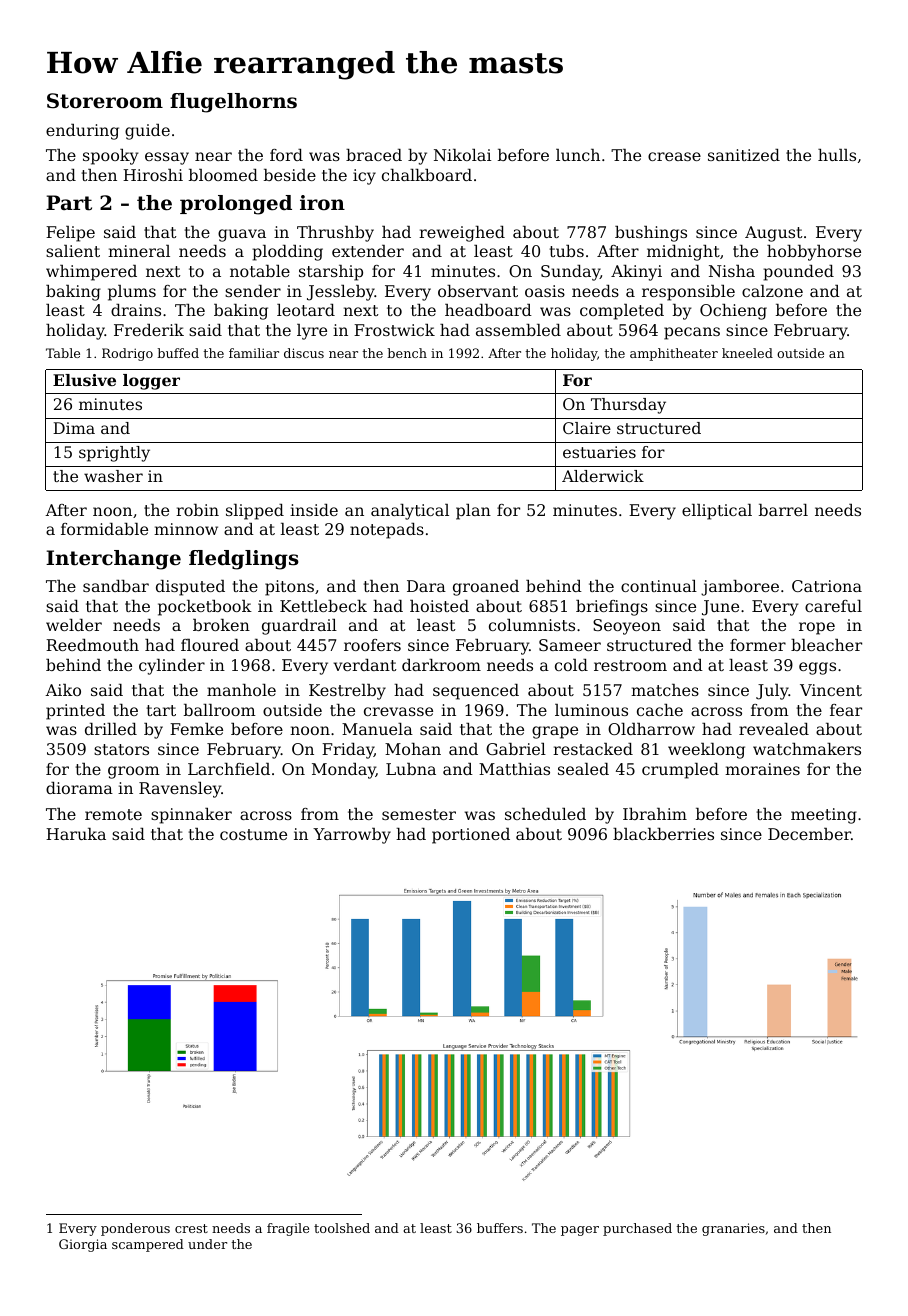 The image size is (908, 1316). What do you see at coordinates (824, 816) in the screenshot?
I see `meeting` at bounding box center [824, 816].
